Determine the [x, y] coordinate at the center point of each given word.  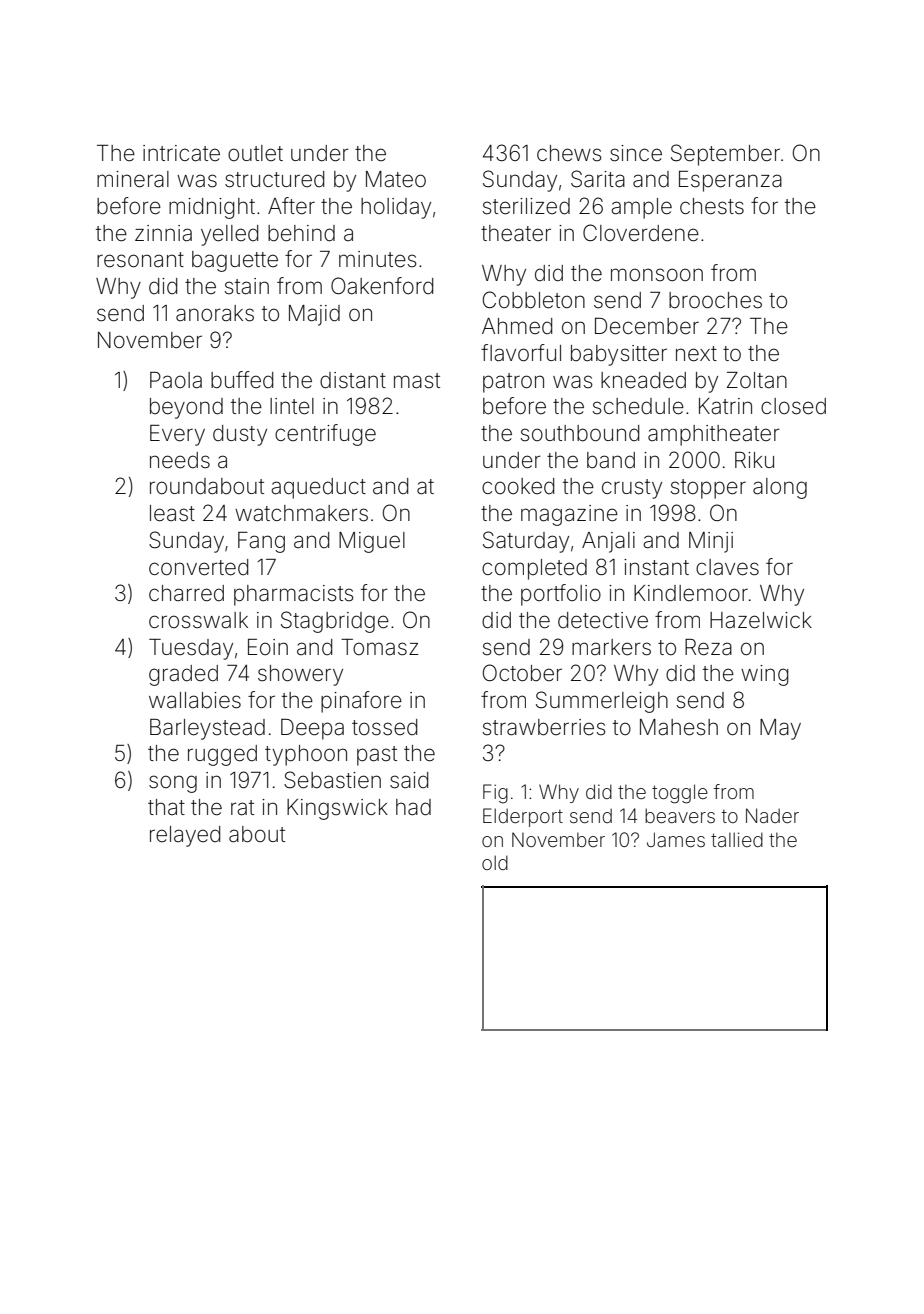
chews [569, 153]
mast [417, 381]
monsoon [657, 275]
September [725, 155]
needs [180, 460]
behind [301, 233]
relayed [185, 836]
